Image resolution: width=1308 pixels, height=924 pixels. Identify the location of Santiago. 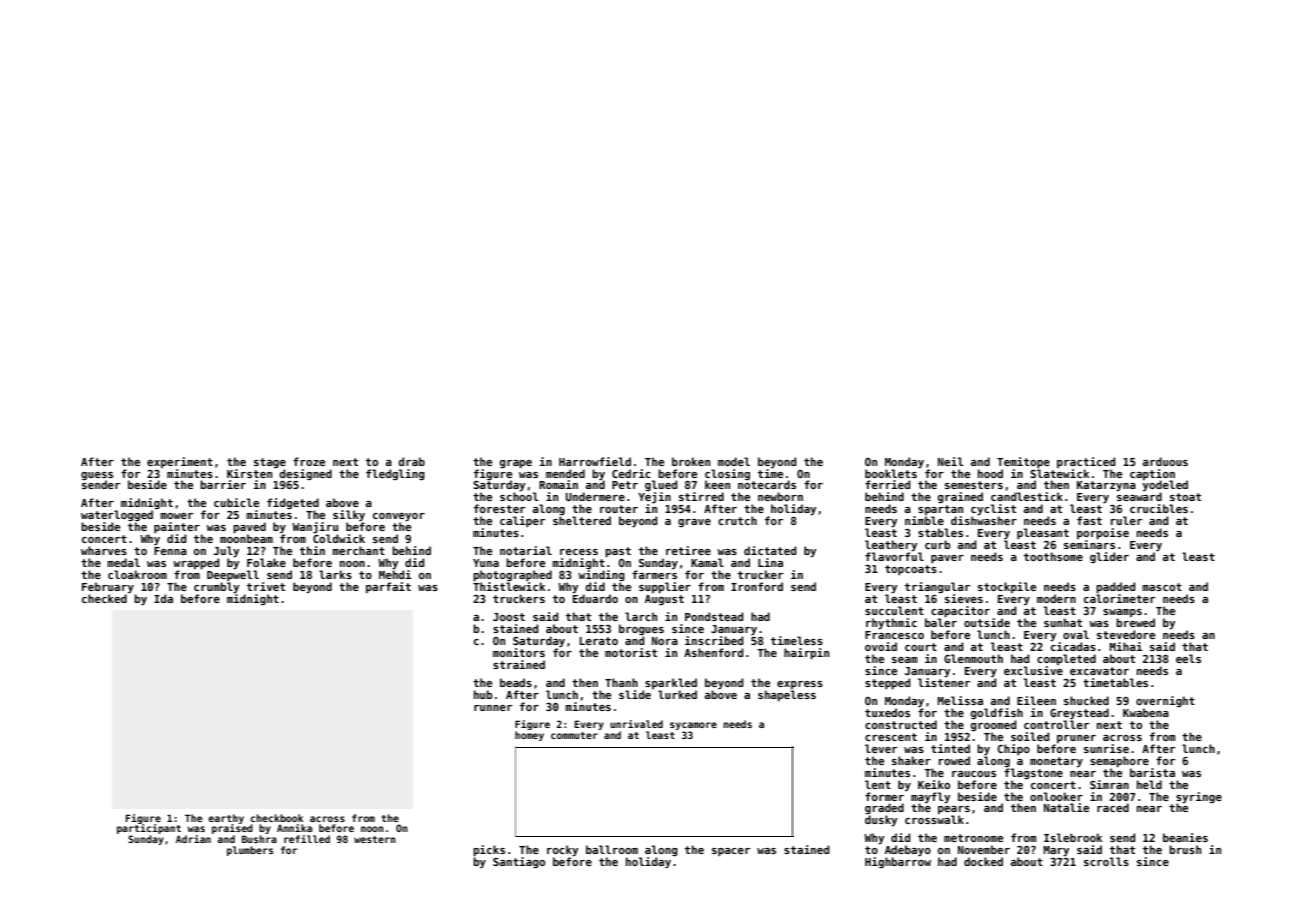
(519, 862).
